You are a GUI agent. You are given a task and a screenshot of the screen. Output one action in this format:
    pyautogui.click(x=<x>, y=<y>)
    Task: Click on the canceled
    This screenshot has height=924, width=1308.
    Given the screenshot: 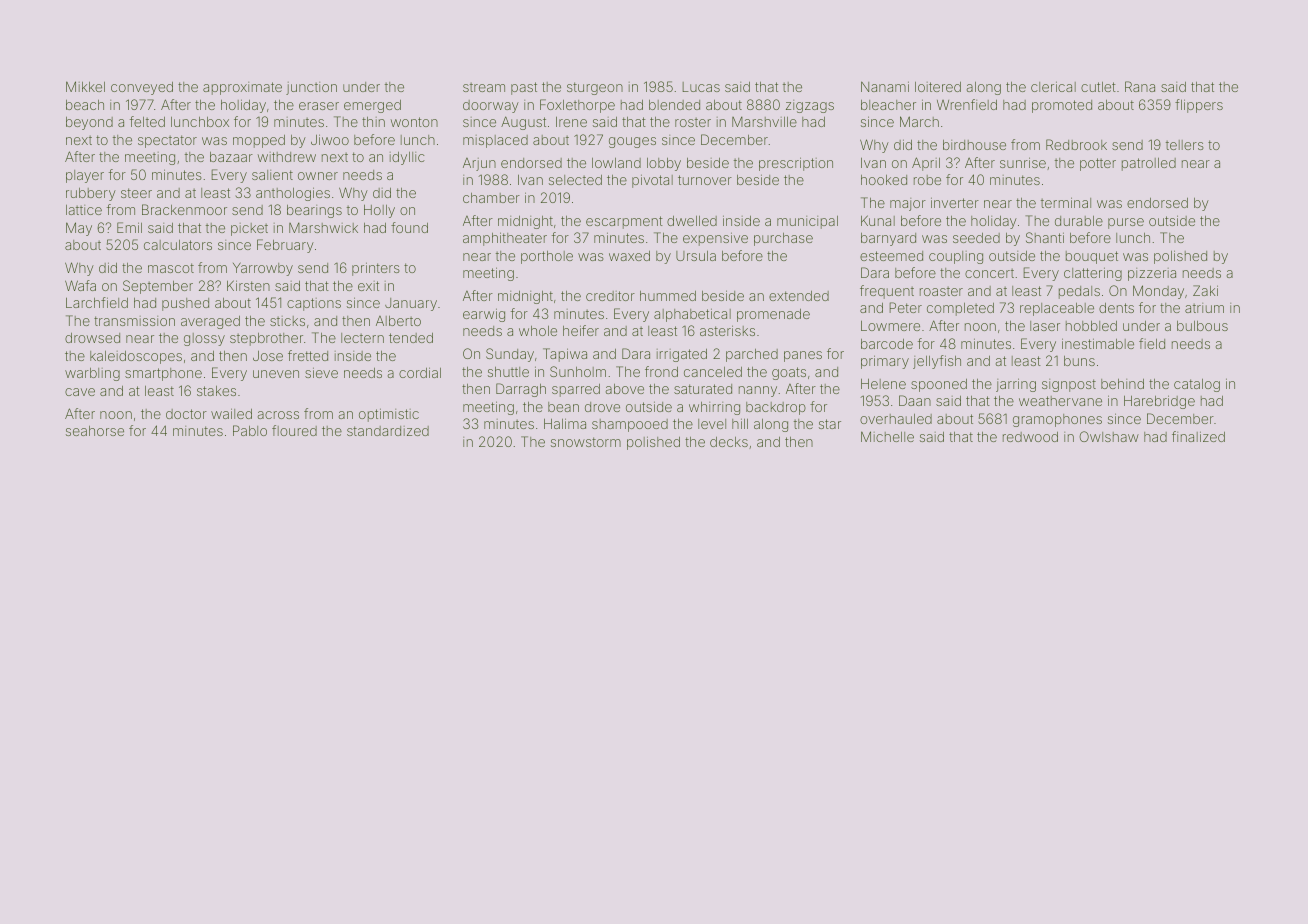 What is the action you would take?
    pyautogui.click(x=713, y=372)
